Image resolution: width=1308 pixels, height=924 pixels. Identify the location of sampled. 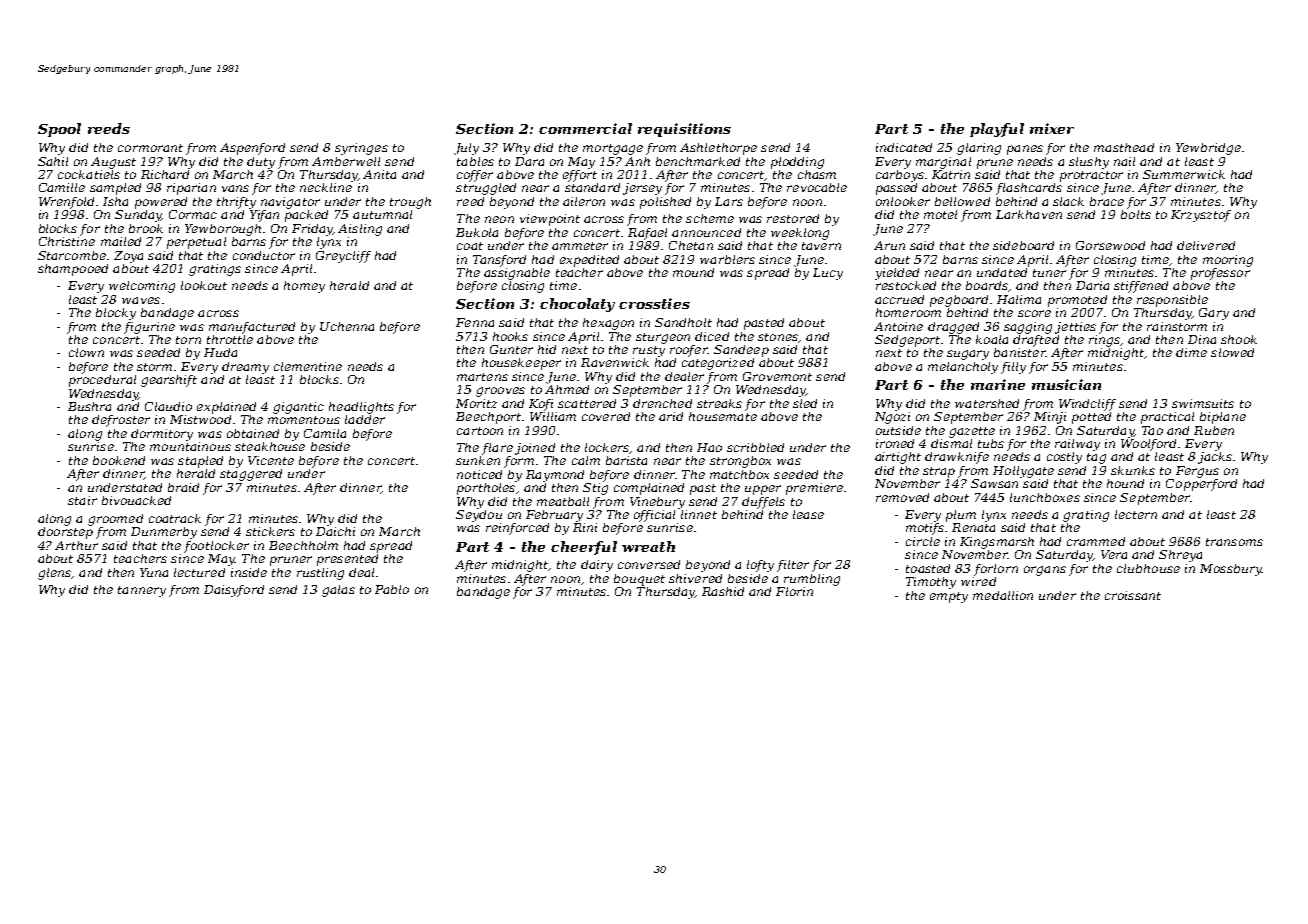
(115, 189).
